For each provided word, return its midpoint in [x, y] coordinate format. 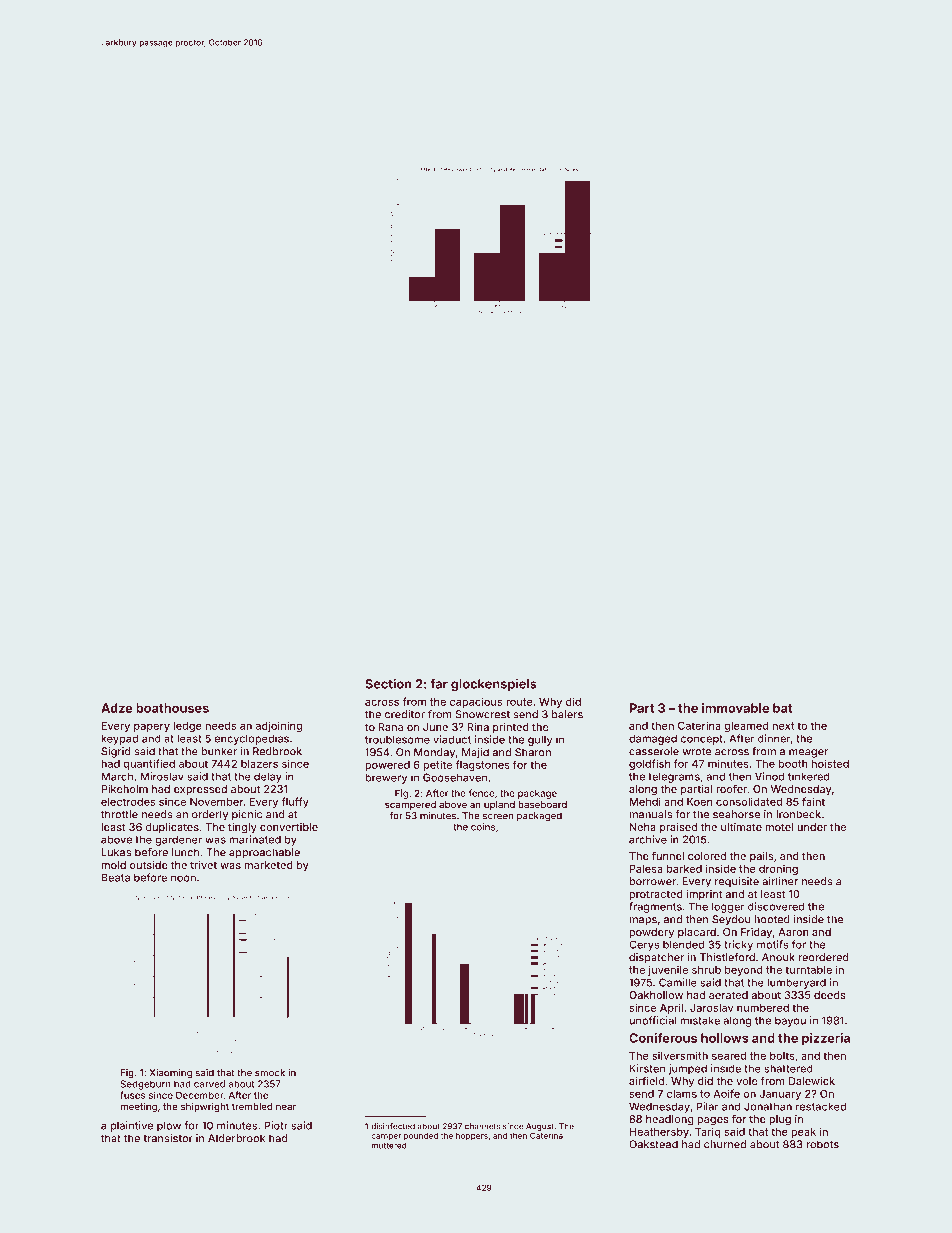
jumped [687, 1069]
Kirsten [647, 1068]
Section [388, 684]
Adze [116, 708]
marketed [269, 865]
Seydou [731, 920]
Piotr [276, 1125]
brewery [386, 778]
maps [643, 921]
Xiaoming [171, 1074]
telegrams [674, 777]
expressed [200, 790]
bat [783, 708]
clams [682, 1094]
